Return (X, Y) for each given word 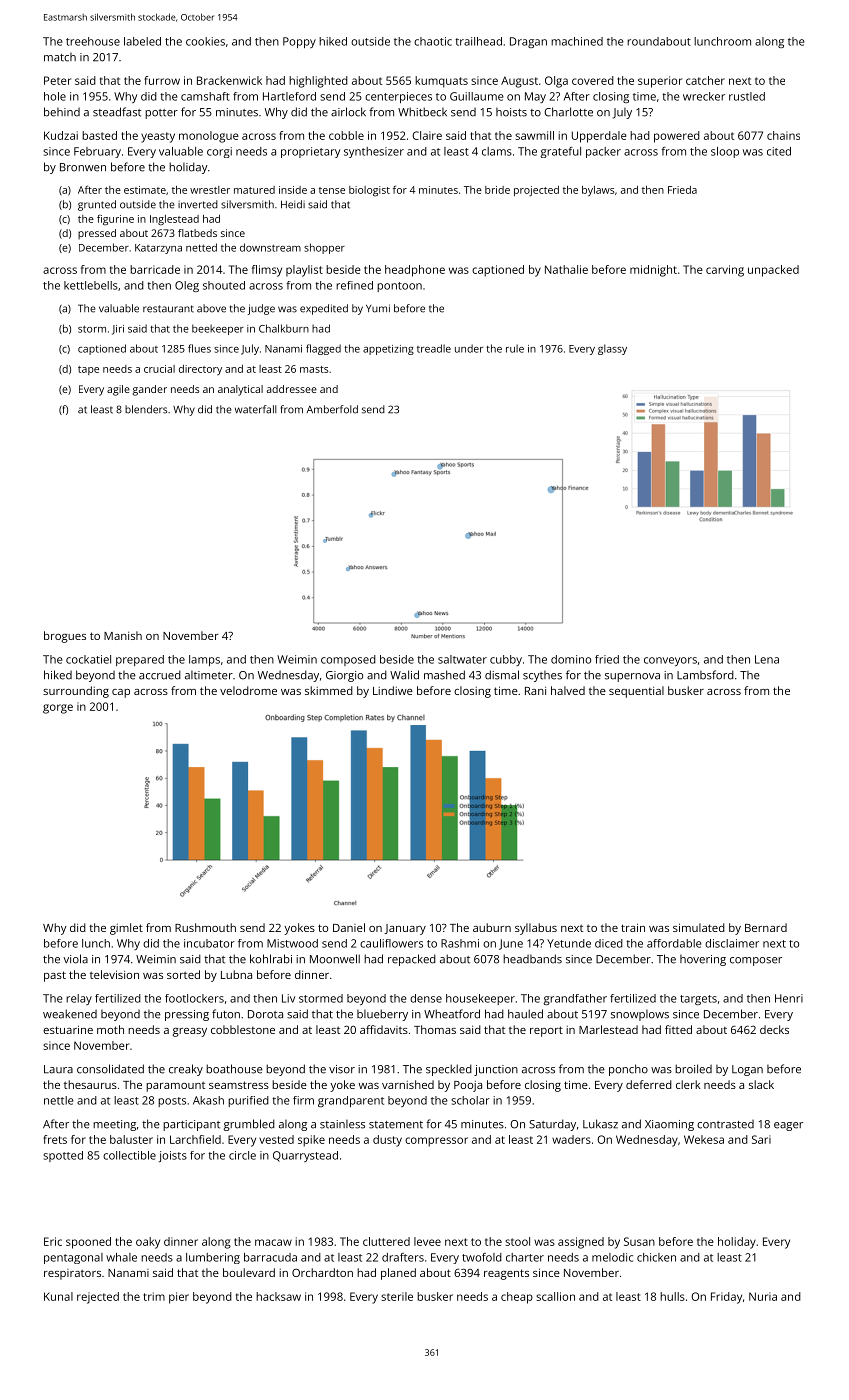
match (60, 57)
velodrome (248, 690)
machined (577, 41)
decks (774, 1029)
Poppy (299, 42)
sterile (397, 1296)
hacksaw (278, 1296)
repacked (412, 960)
